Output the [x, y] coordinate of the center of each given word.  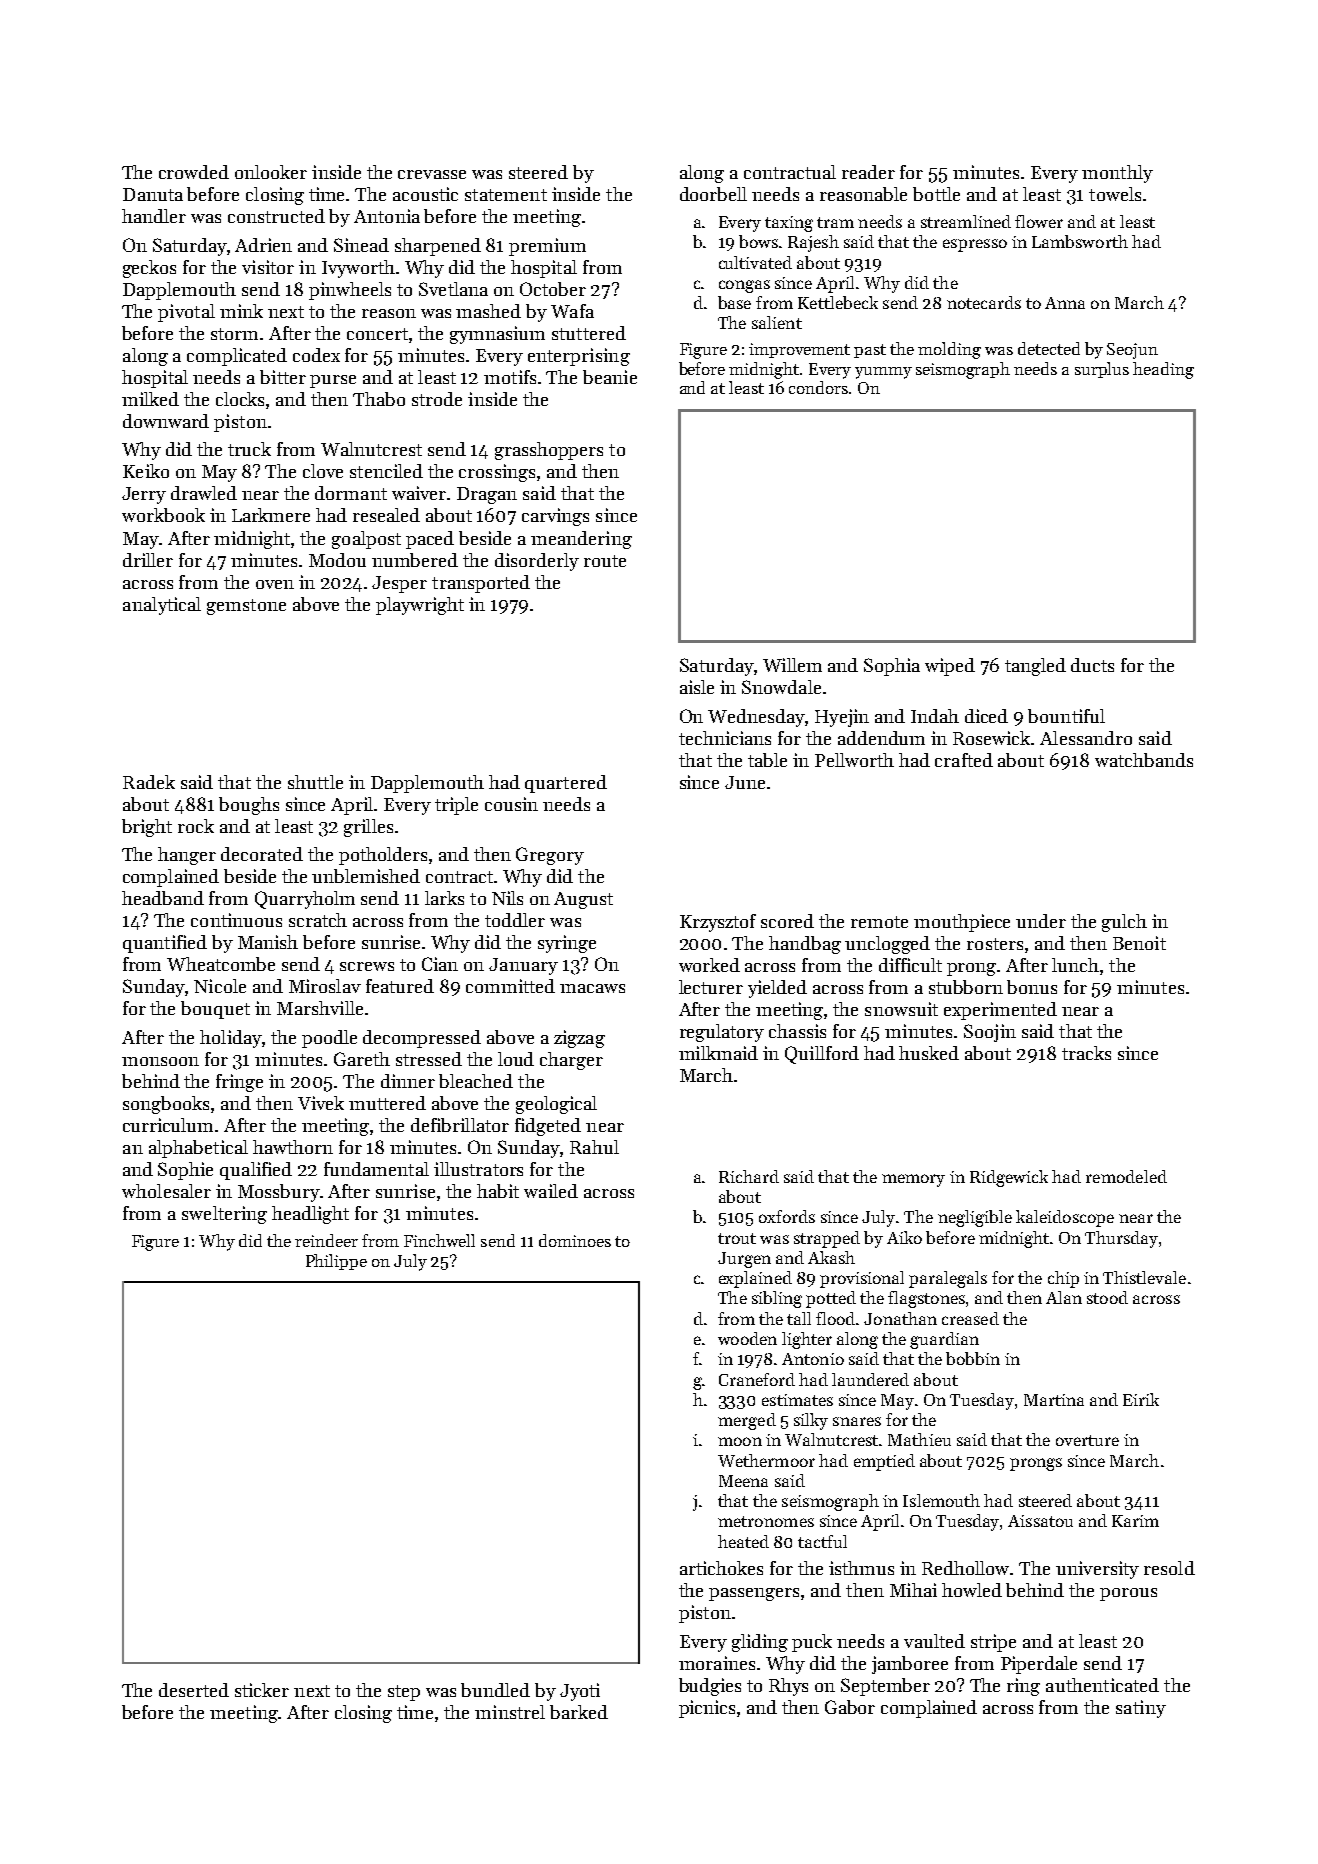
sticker [262, 1690]
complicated [237, 357]
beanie [610, 377]
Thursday [1121, 1239]
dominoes [575, 1240]
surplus [1102, 370]
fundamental [376, 1169]
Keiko [146, 471]
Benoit [1139, 943]
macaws [592, 988]
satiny [1141, 1709]
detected [1049, 348]
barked [579, 1712]
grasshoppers [549, 451]
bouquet [215, 1010]
